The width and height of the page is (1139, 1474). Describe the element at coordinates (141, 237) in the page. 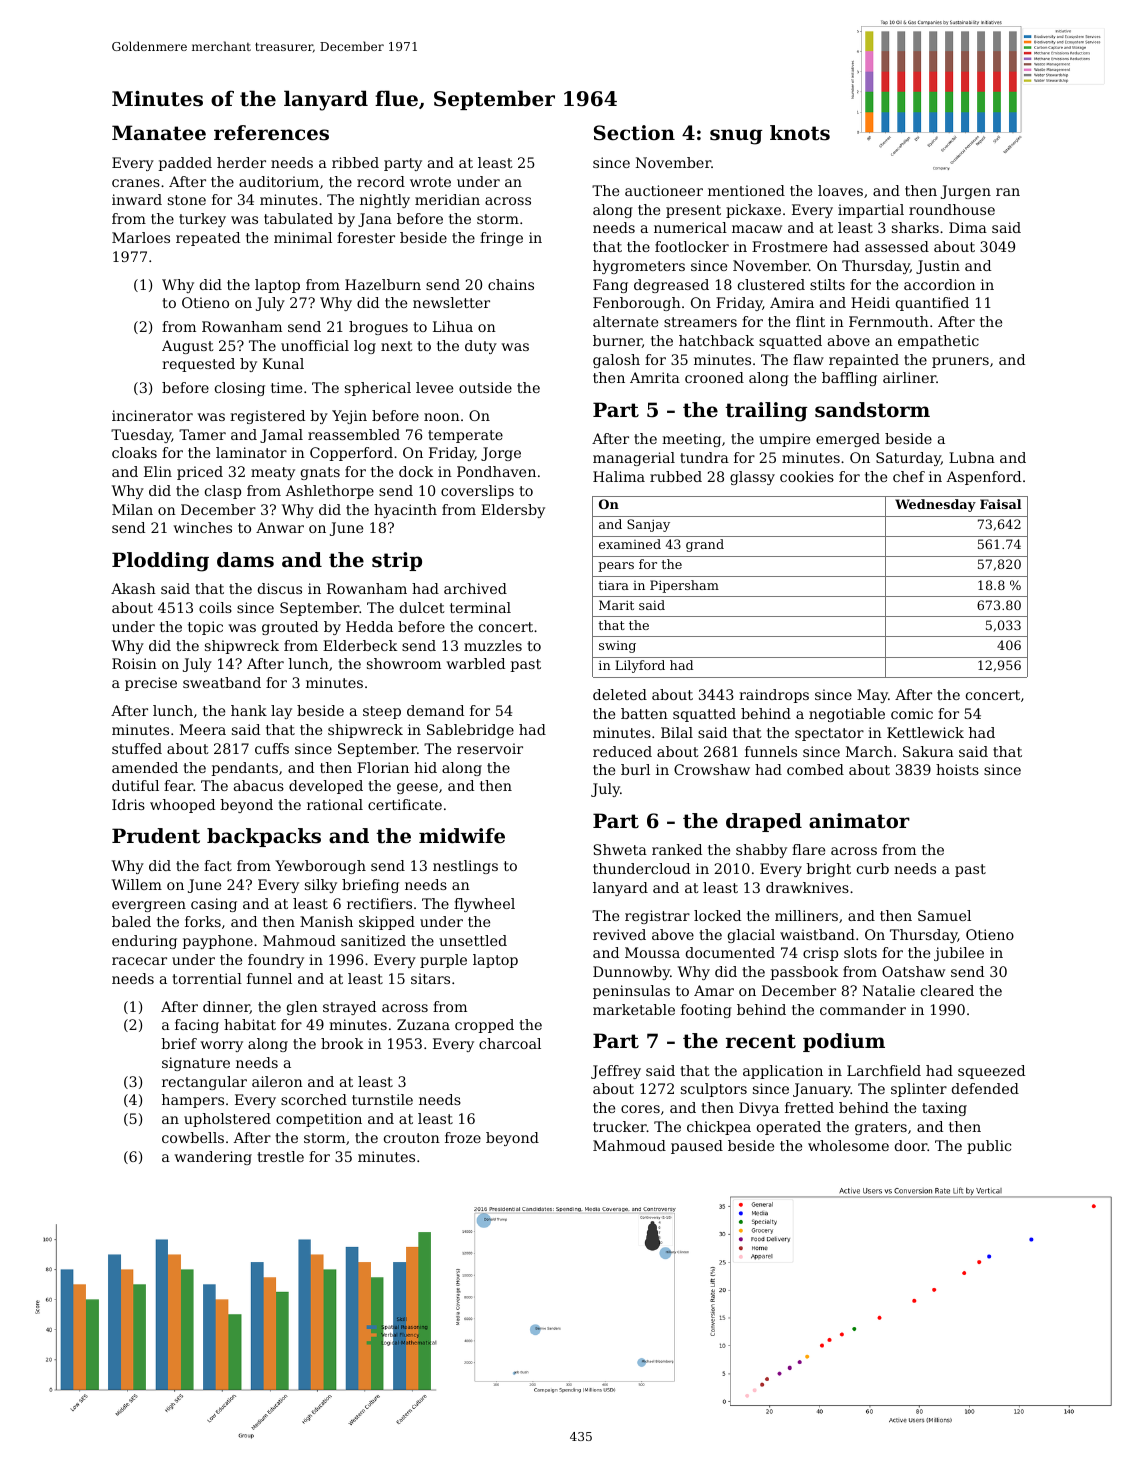

I see `Marloes` at that location.
